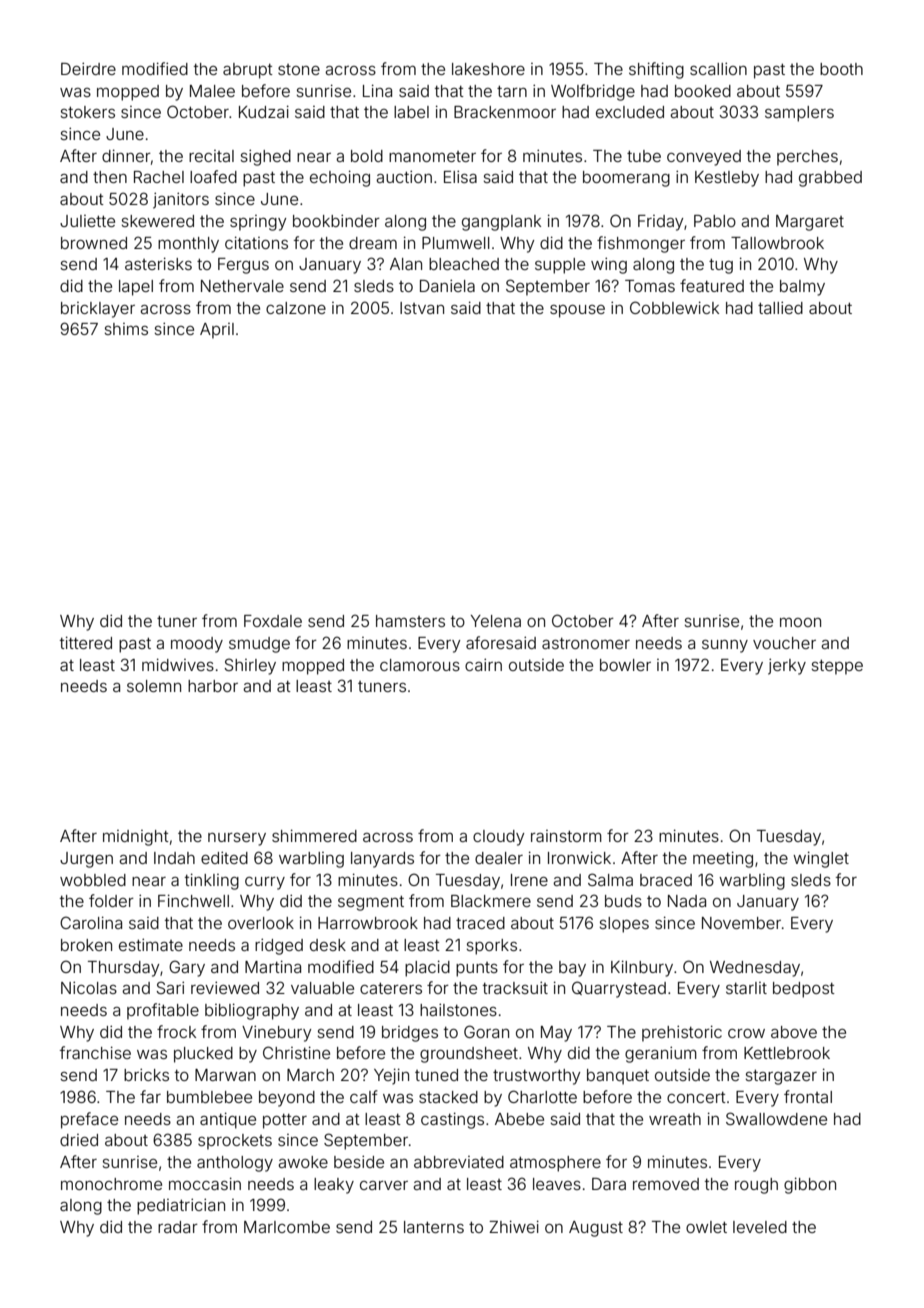  Describe the element at coordinates (86, 642) in the screenshot. I see `tittered` at that location.
